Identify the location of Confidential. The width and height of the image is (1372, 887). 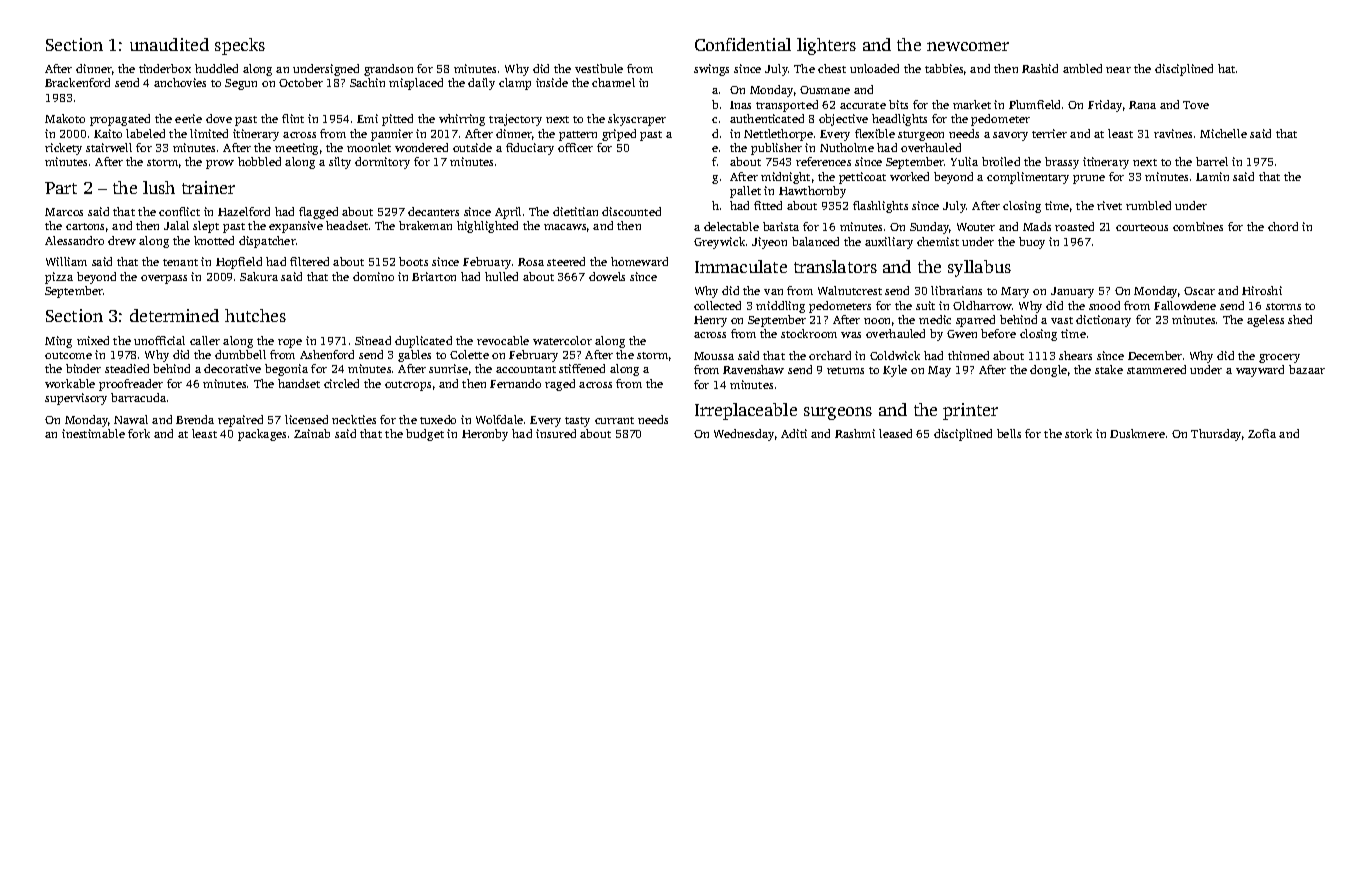
(743, 44).
